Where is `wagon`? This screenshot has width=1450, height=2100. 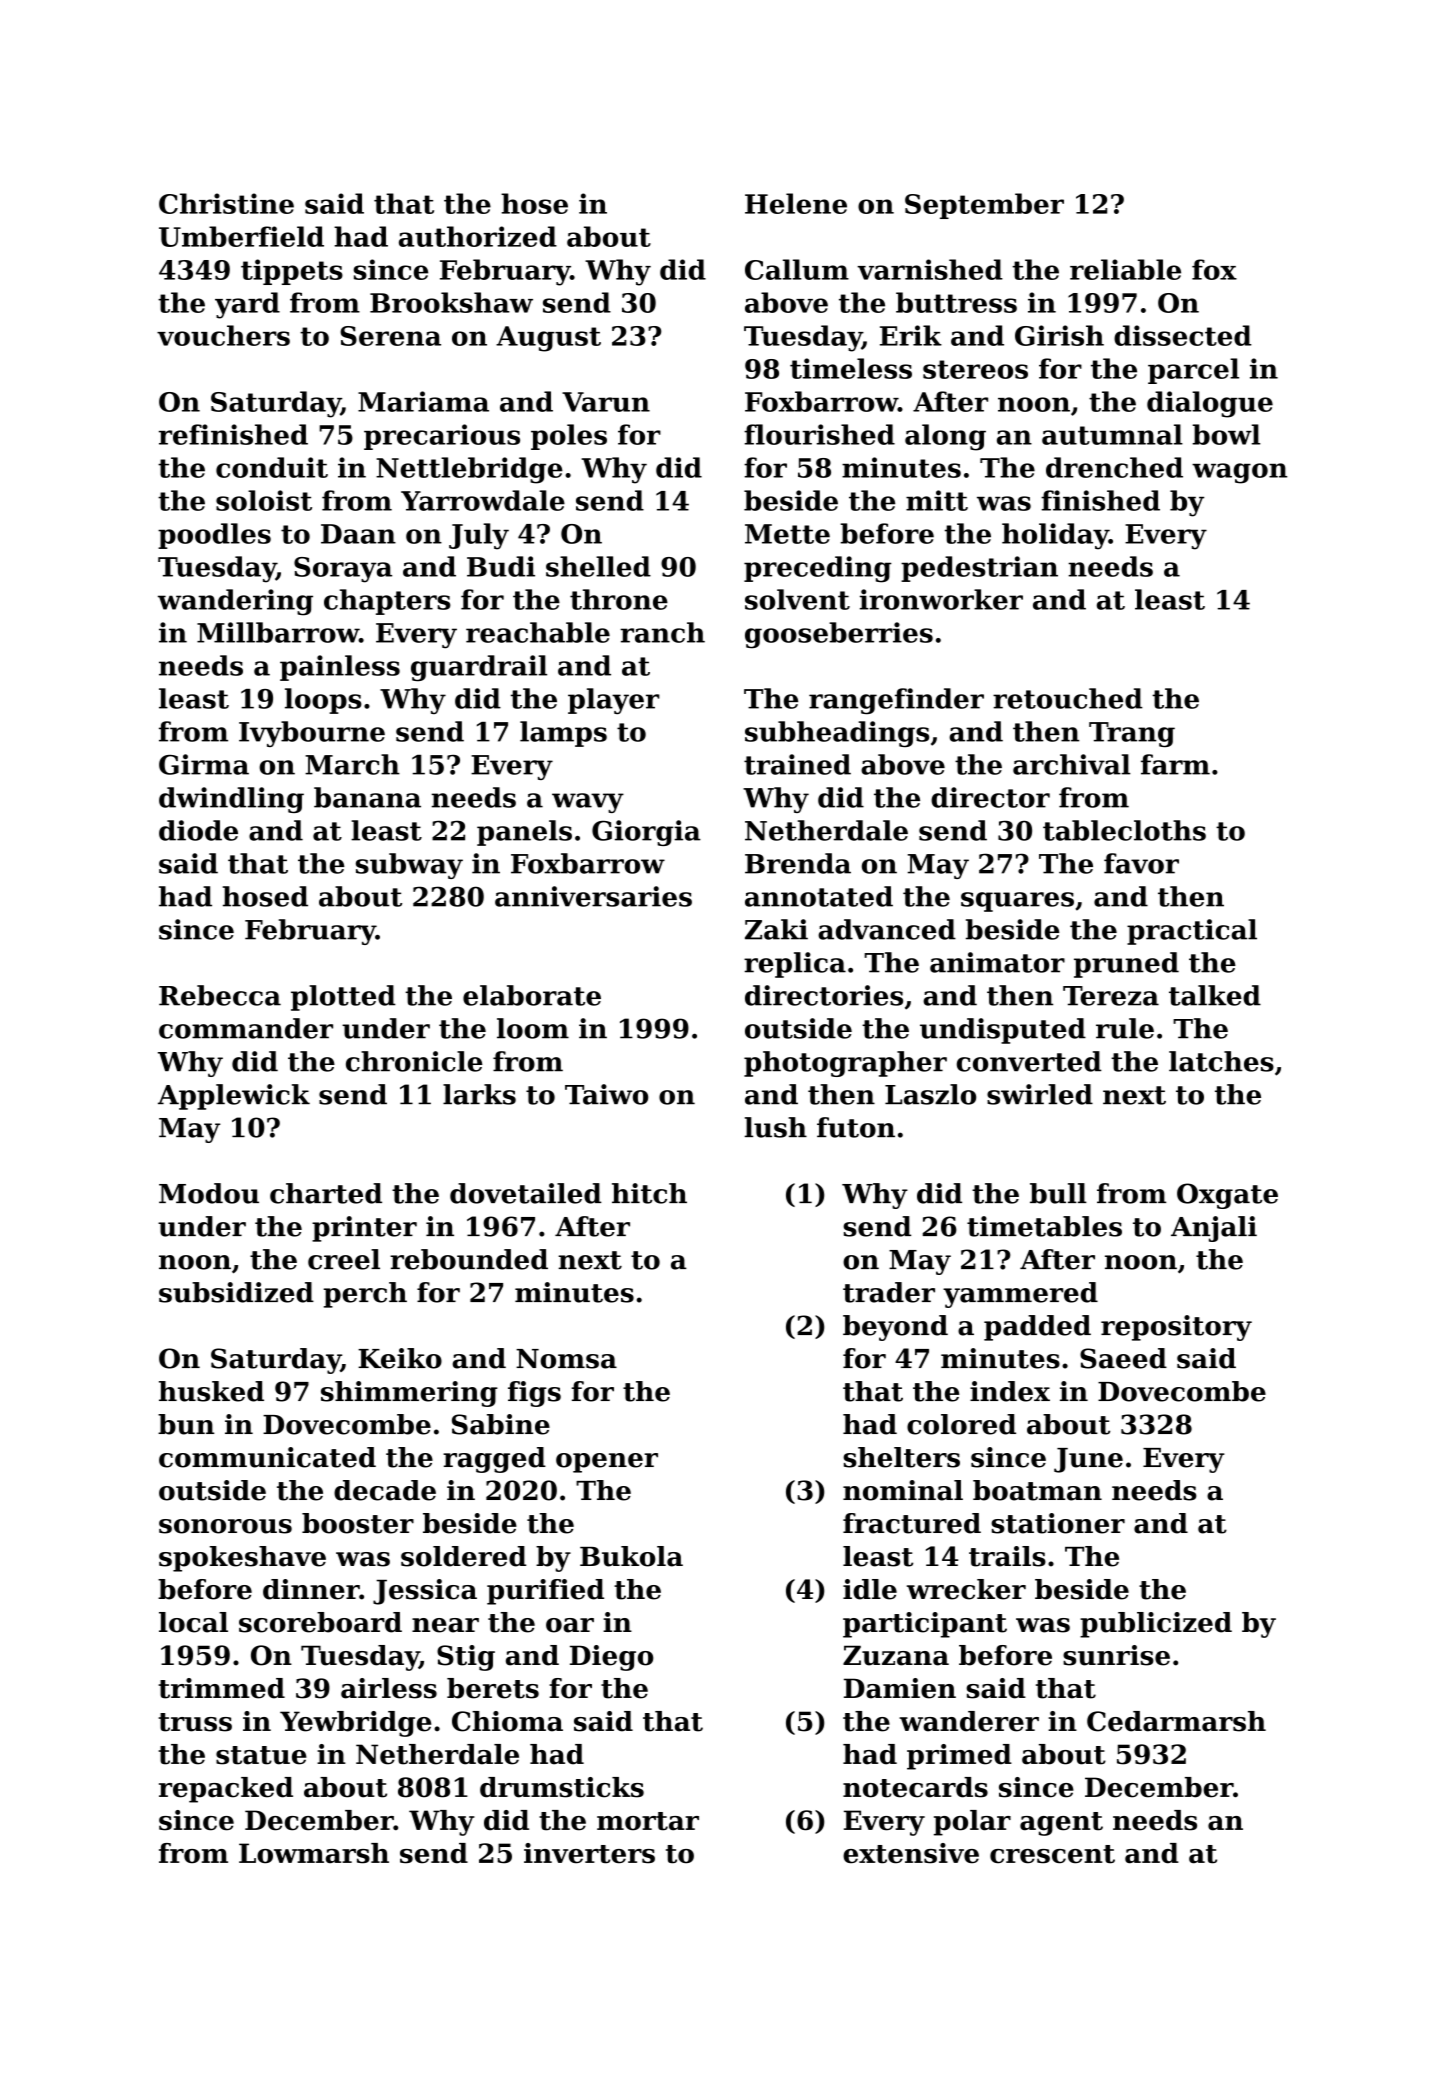
wagon is located at coordinates (1239, 473).
